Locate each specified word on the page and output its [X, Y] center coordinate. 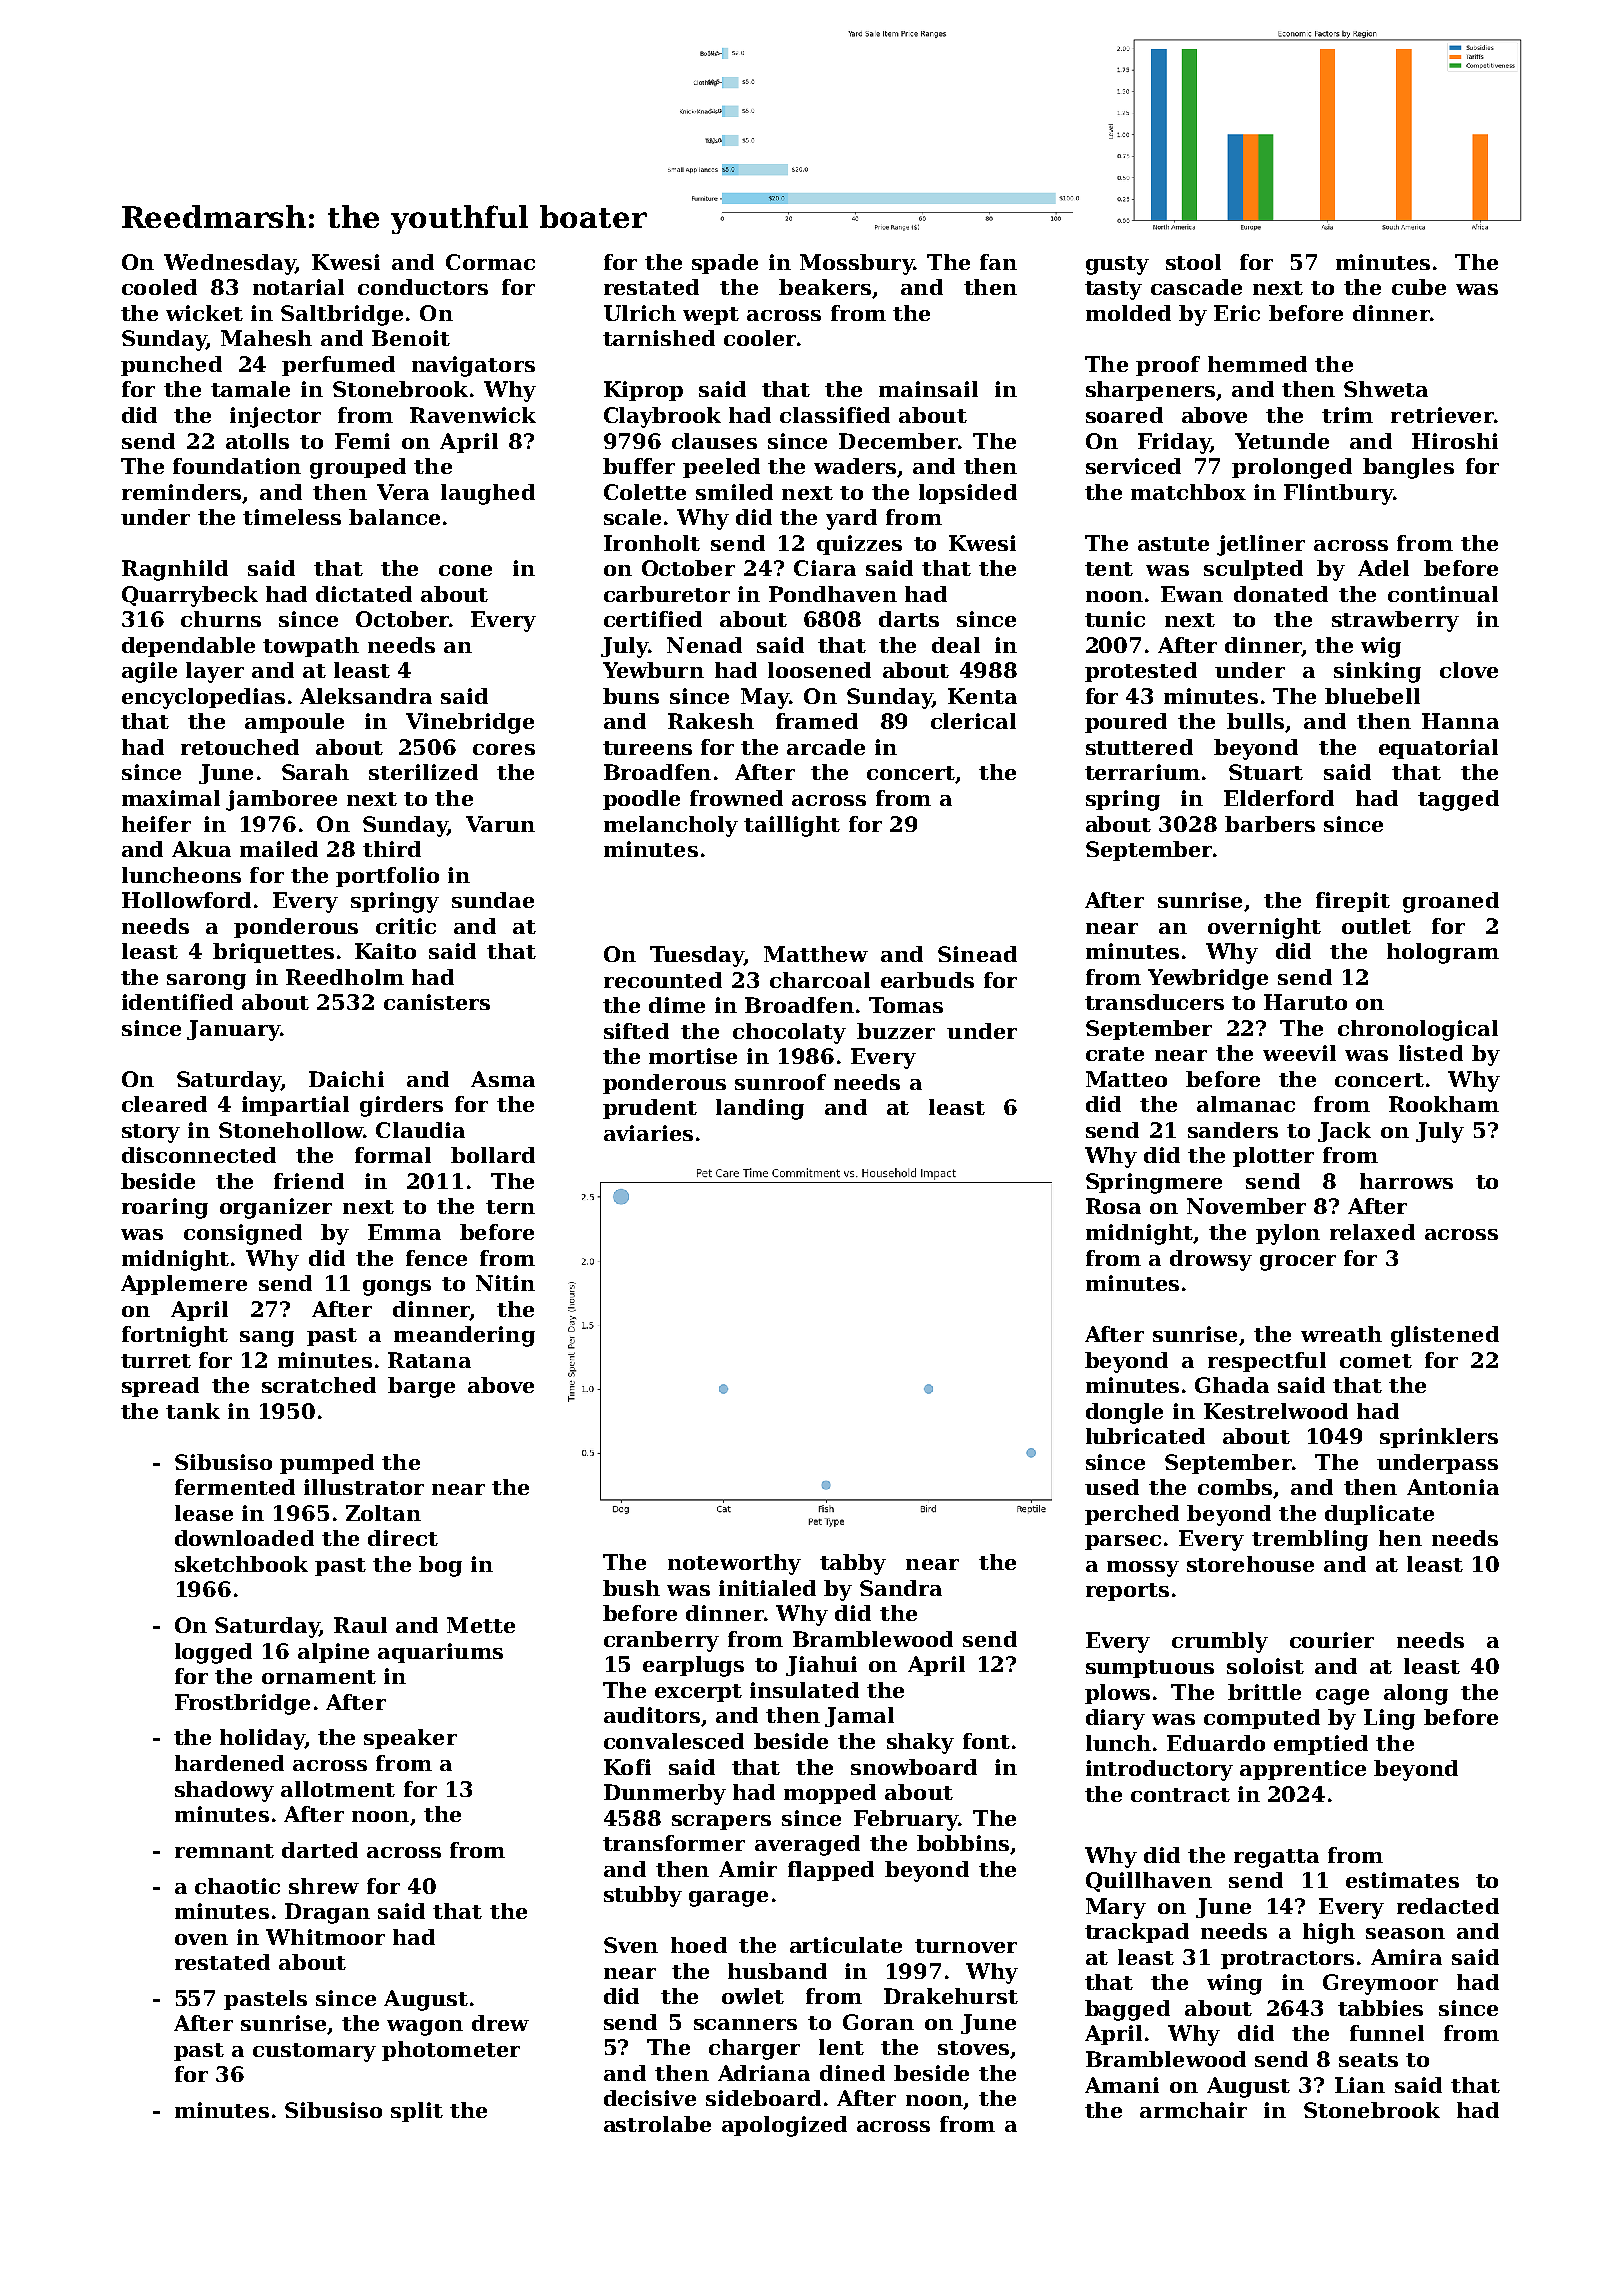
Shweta [1386, 389]
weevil [1299, 1053]
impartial [295, 1106]
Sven [631, 1945]
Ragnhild [175, 570]
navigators [473, 366]
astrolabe [657, 2124]
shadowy [224, 1791]
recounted [663, 980]
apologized [784, 2126]
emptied [1321, 1745]
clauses [714, 441]
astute [1173, 544]
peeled [721, 468]
